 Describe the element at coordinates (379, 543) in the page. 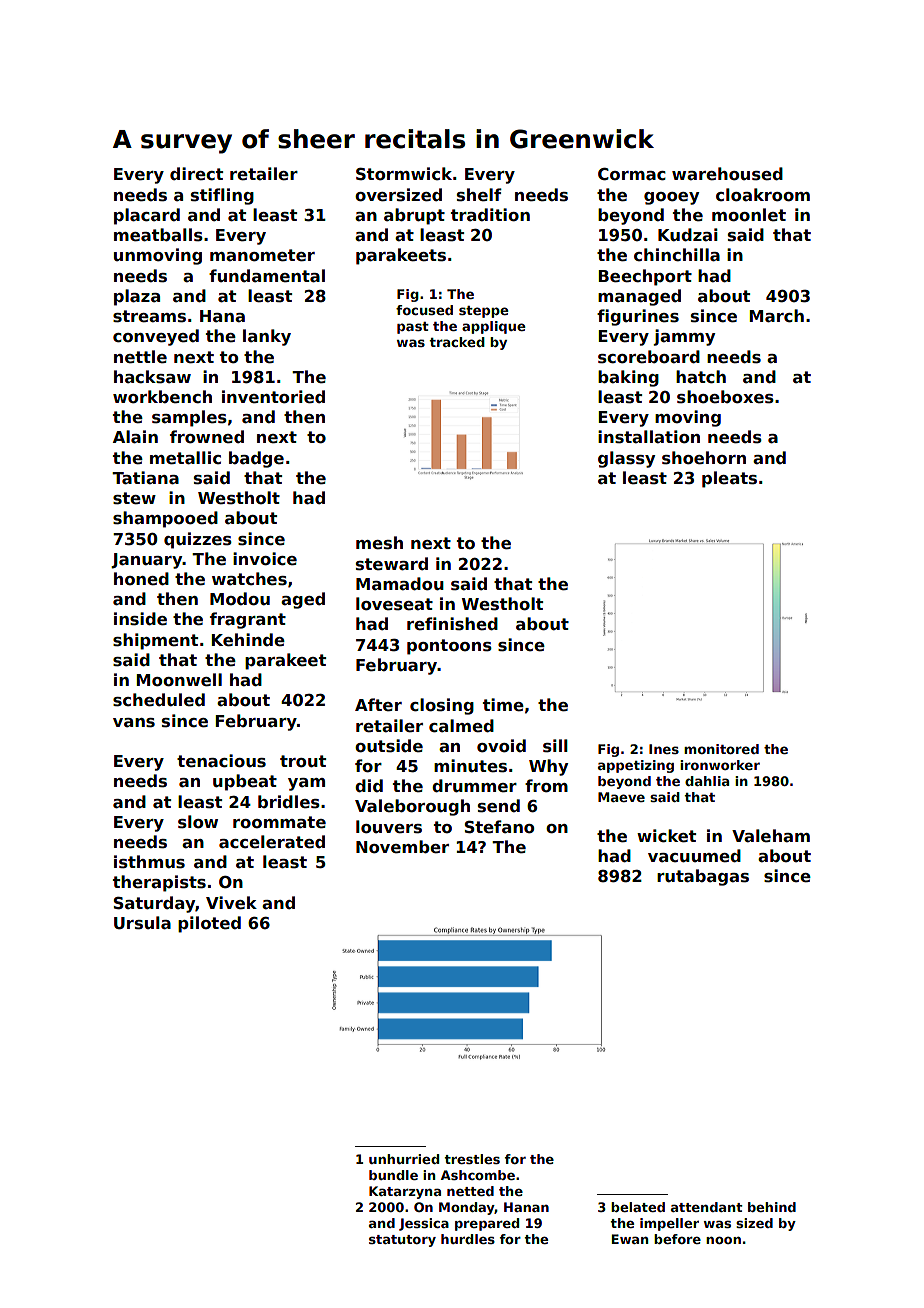

I see `mesh` at that location.
